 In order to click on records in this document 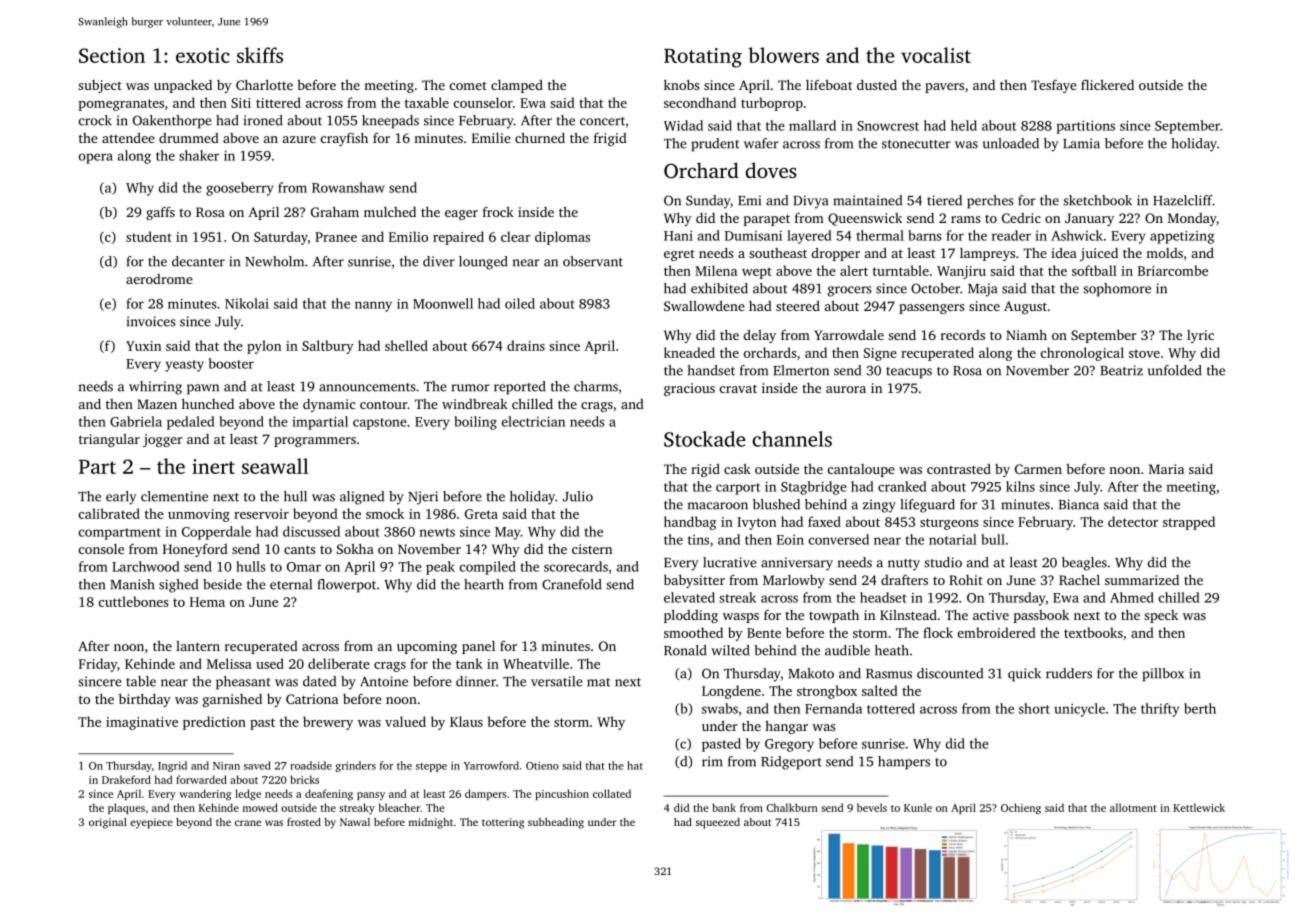, I will do `click(963, 335)`.
